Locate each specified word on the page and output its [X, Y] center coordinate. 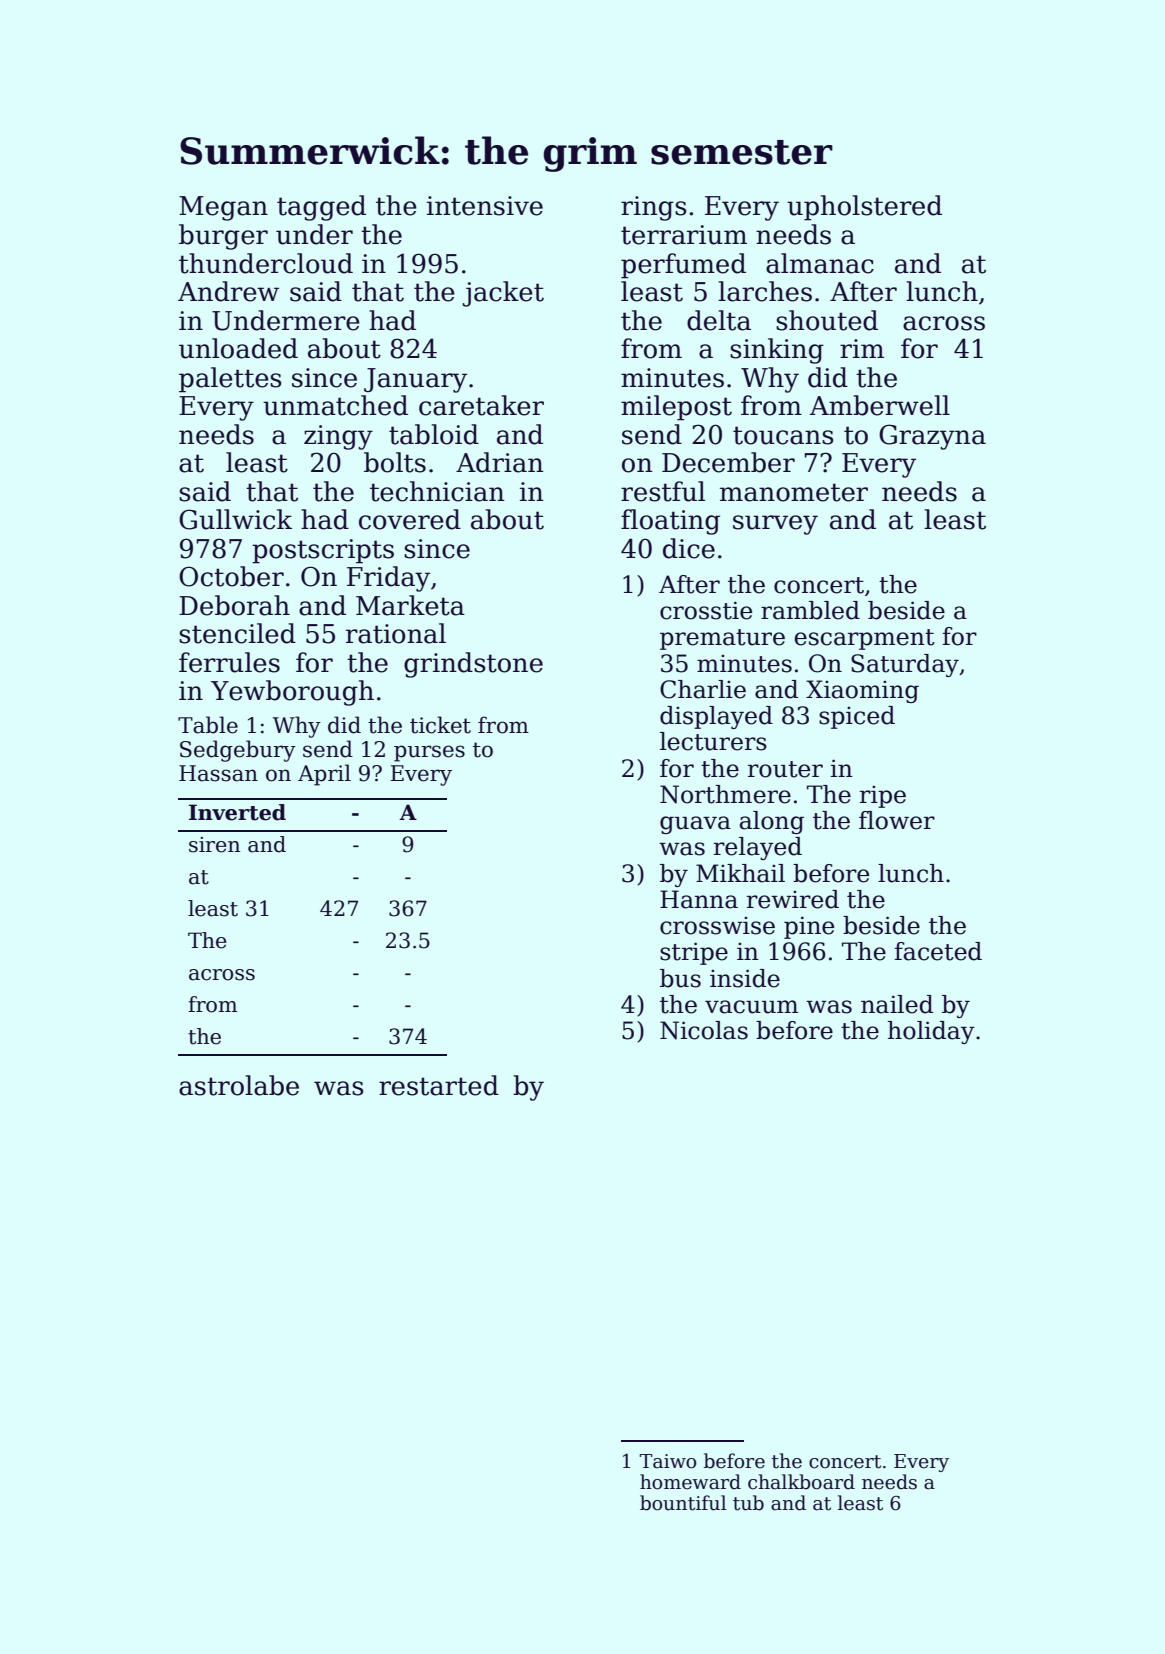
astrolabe [239, 1085]
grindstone [473, 665]
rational [396, 633]
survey [775, 525]
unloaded [238, 348]
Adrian [500, 462]
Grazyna [932, 437]
